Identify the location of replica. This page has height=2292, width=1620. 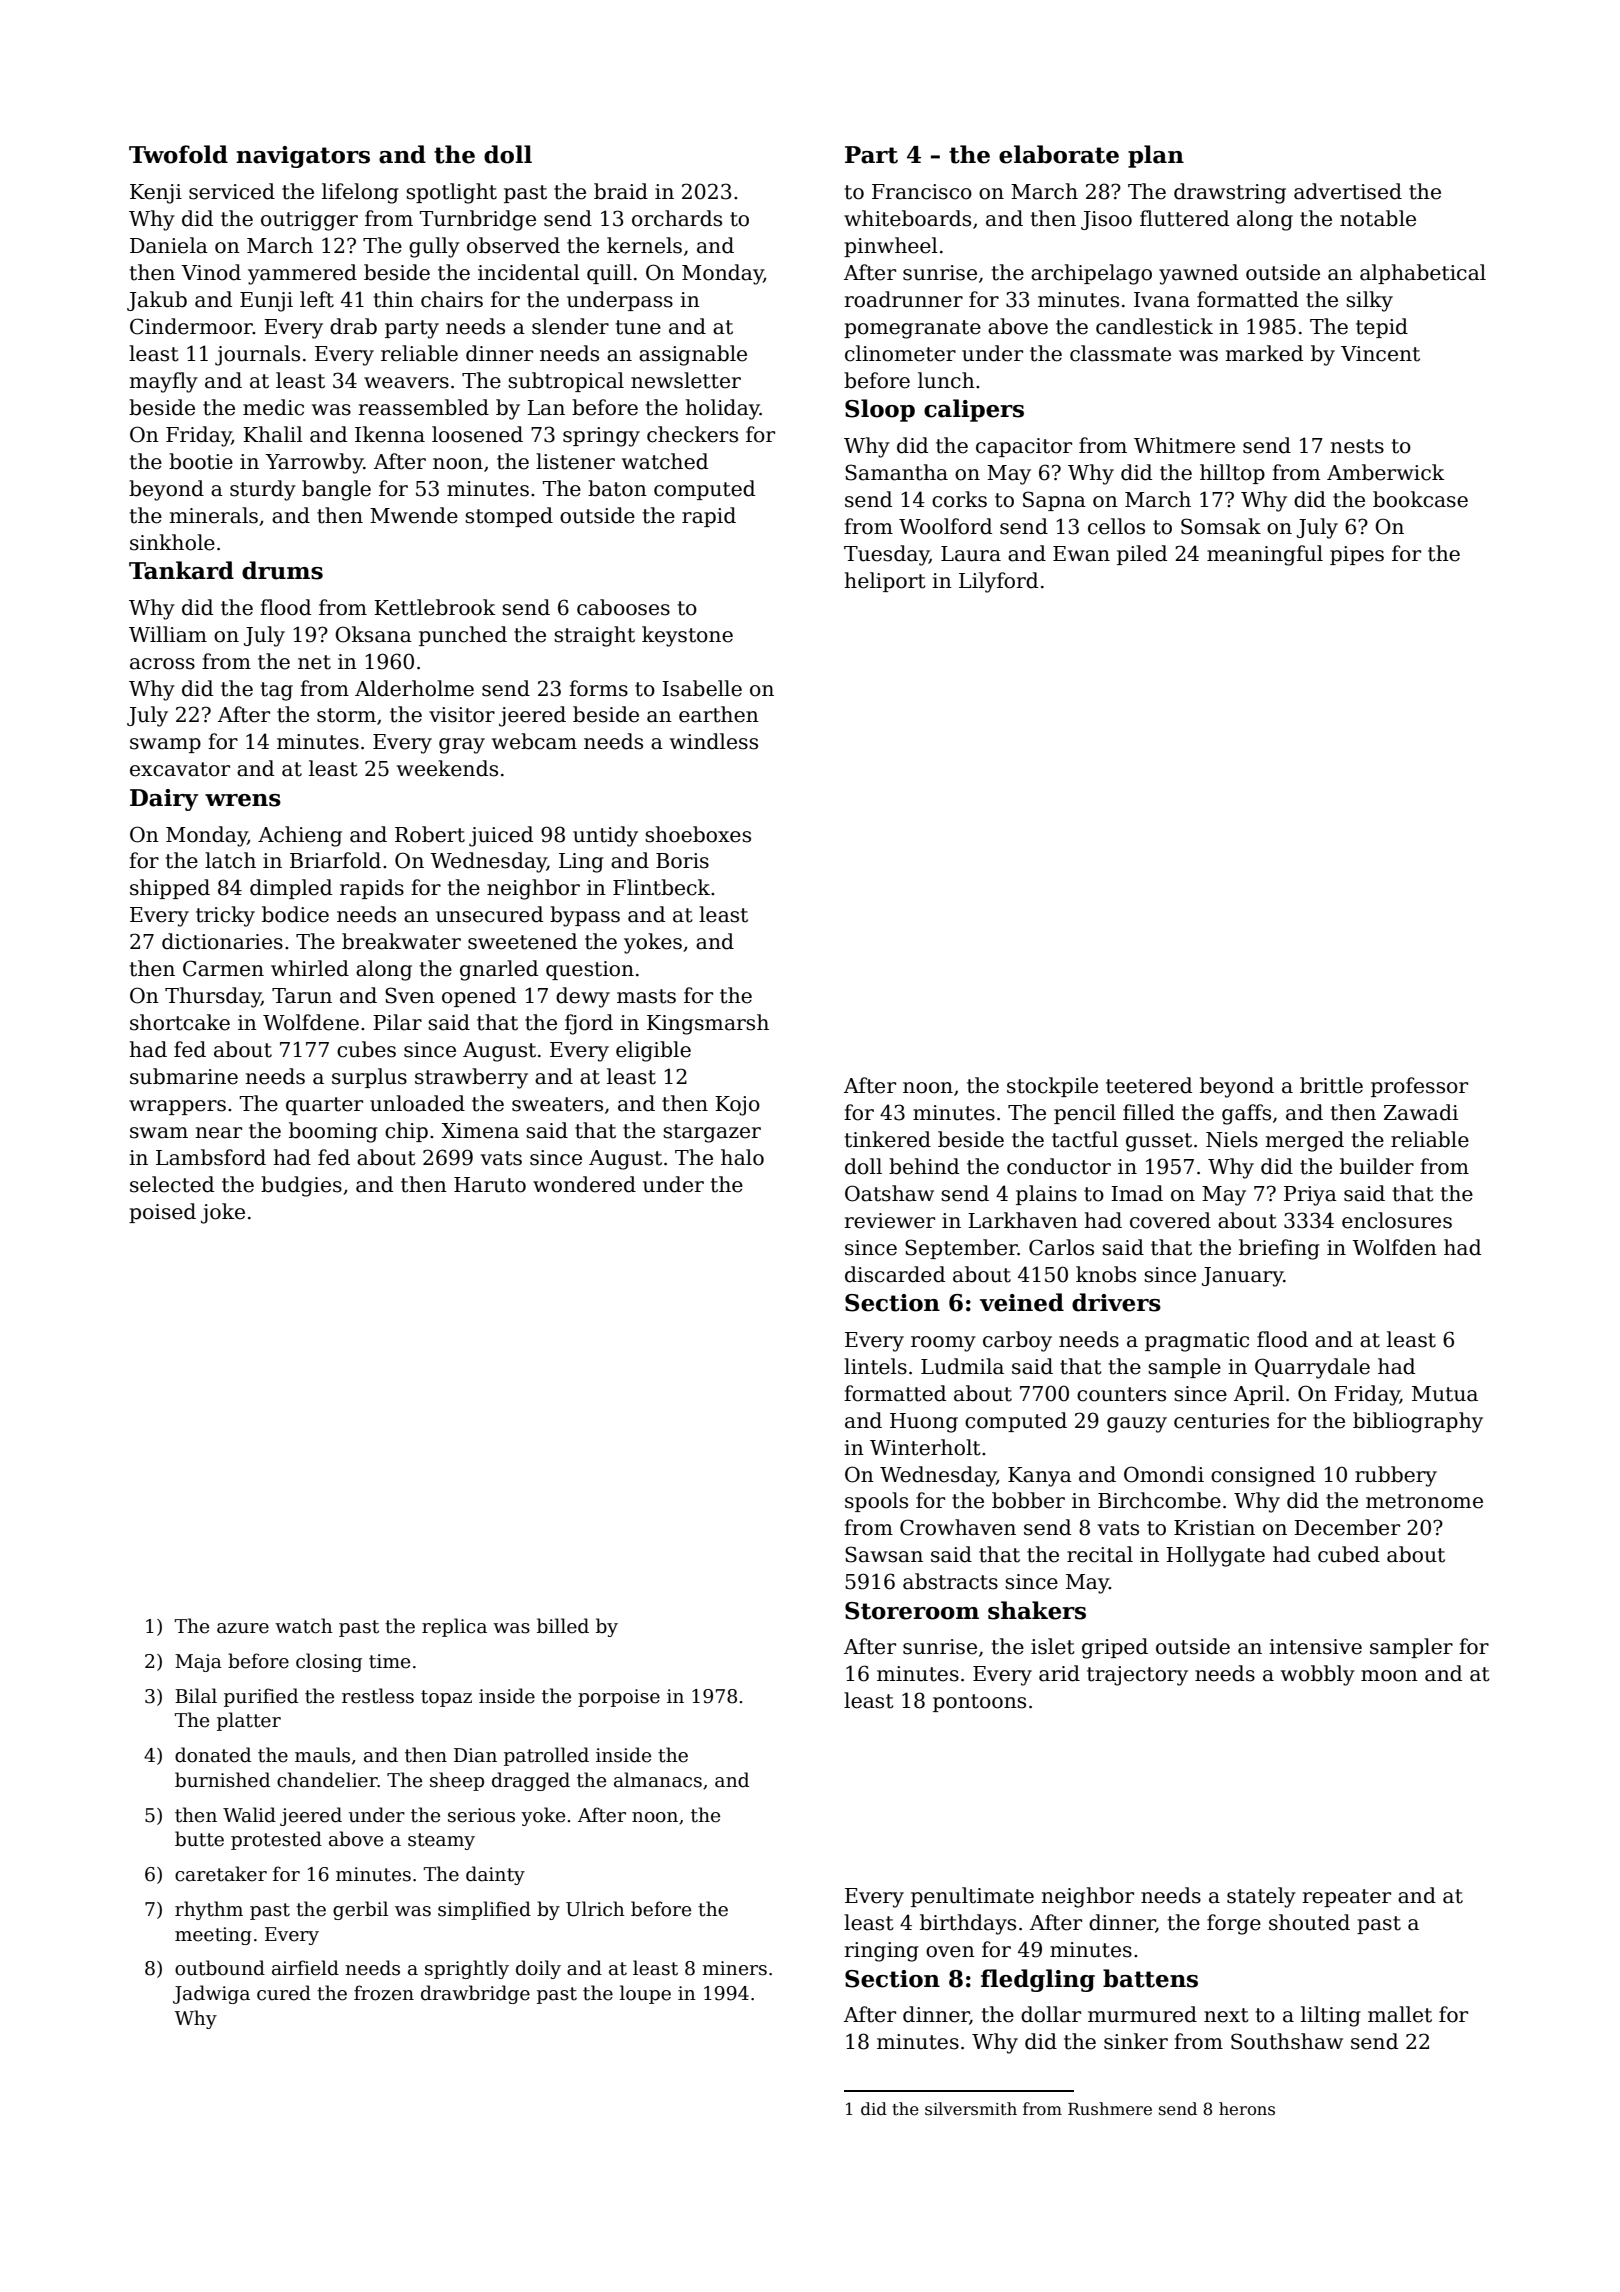
(454, 1627).
